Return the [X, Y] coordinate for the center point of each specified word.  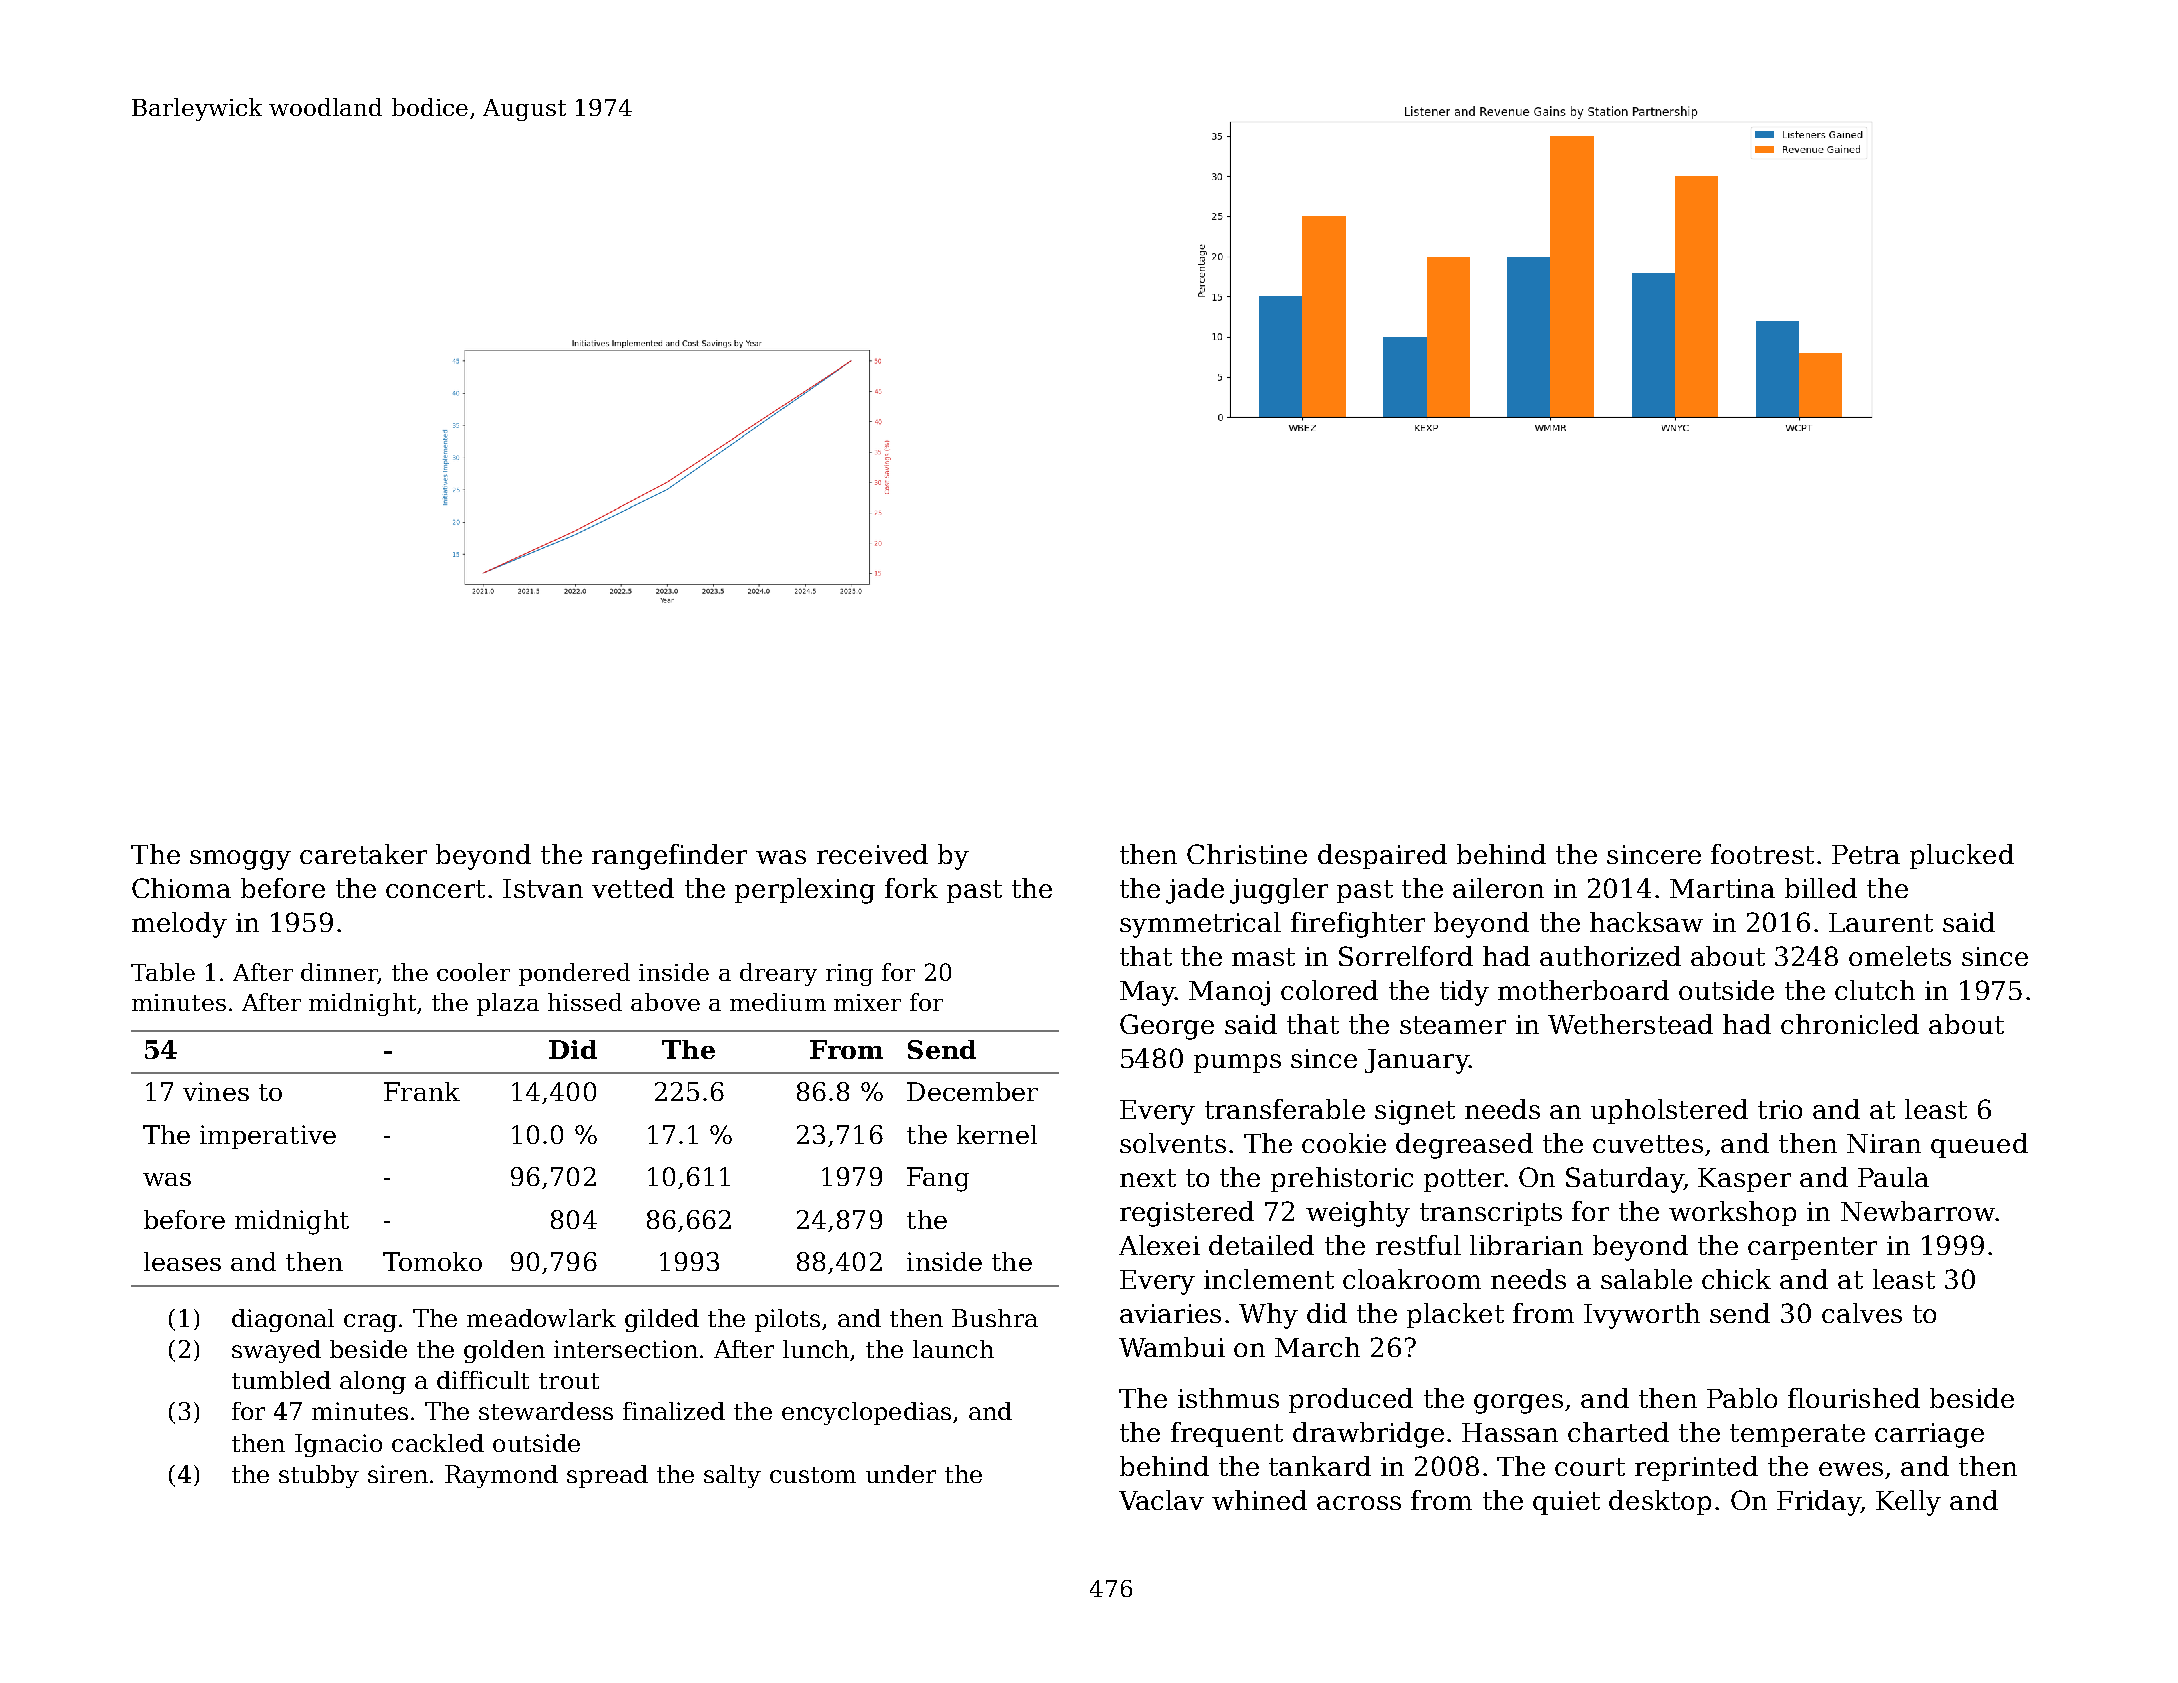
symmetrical [1200, 925]
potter [1464, 1180]
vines [216, 1091]
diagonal [283, 1320]
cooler [473, 972]
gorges [1518, 1404]
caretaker [363, 854]
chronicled [1850, 1024]
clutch [1875, 990]
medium [778, 1002]
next [1148, 1178]
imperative [268, 1137]
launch [953, 1349]
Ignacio [338, 1445]
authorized [1610, 956]
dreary [778, 974]
